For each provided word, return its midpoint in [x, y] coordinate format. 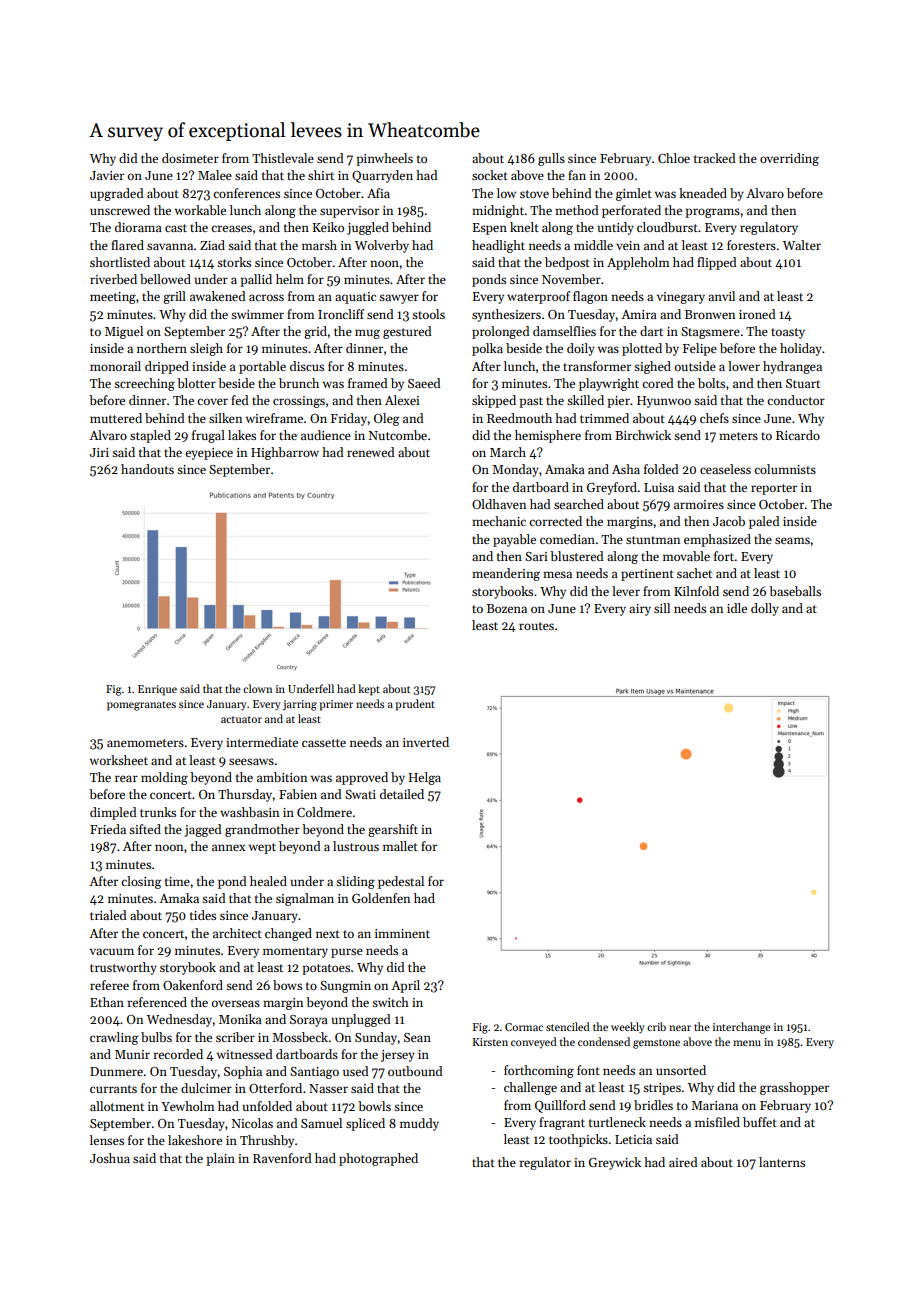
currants [113, 1089]
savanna [170, 246]
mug [367, 334]
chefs [714, 418]
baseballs [795, 591]
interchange [742, 1028]
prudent [415, 705]
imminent [402, 933]
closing [141, 882]
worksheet [119, 760]
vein [628, 245]
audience [326, 435]
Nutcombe [398, 435]
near [680, 1028]
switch [390, 1002]
